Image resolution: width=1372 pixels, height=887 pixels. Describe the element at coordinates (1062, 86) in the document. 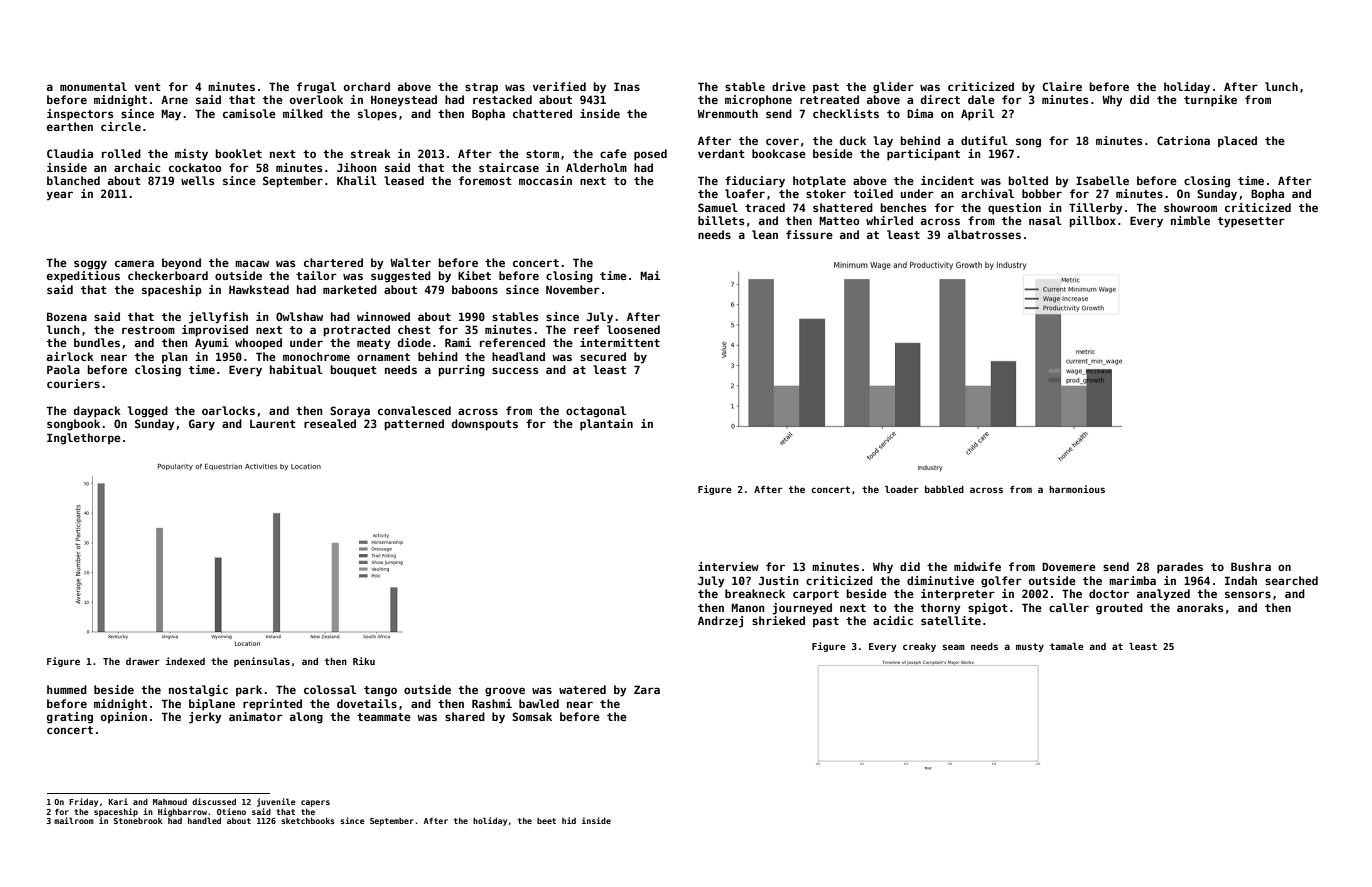

I see `Claire` at that location.
